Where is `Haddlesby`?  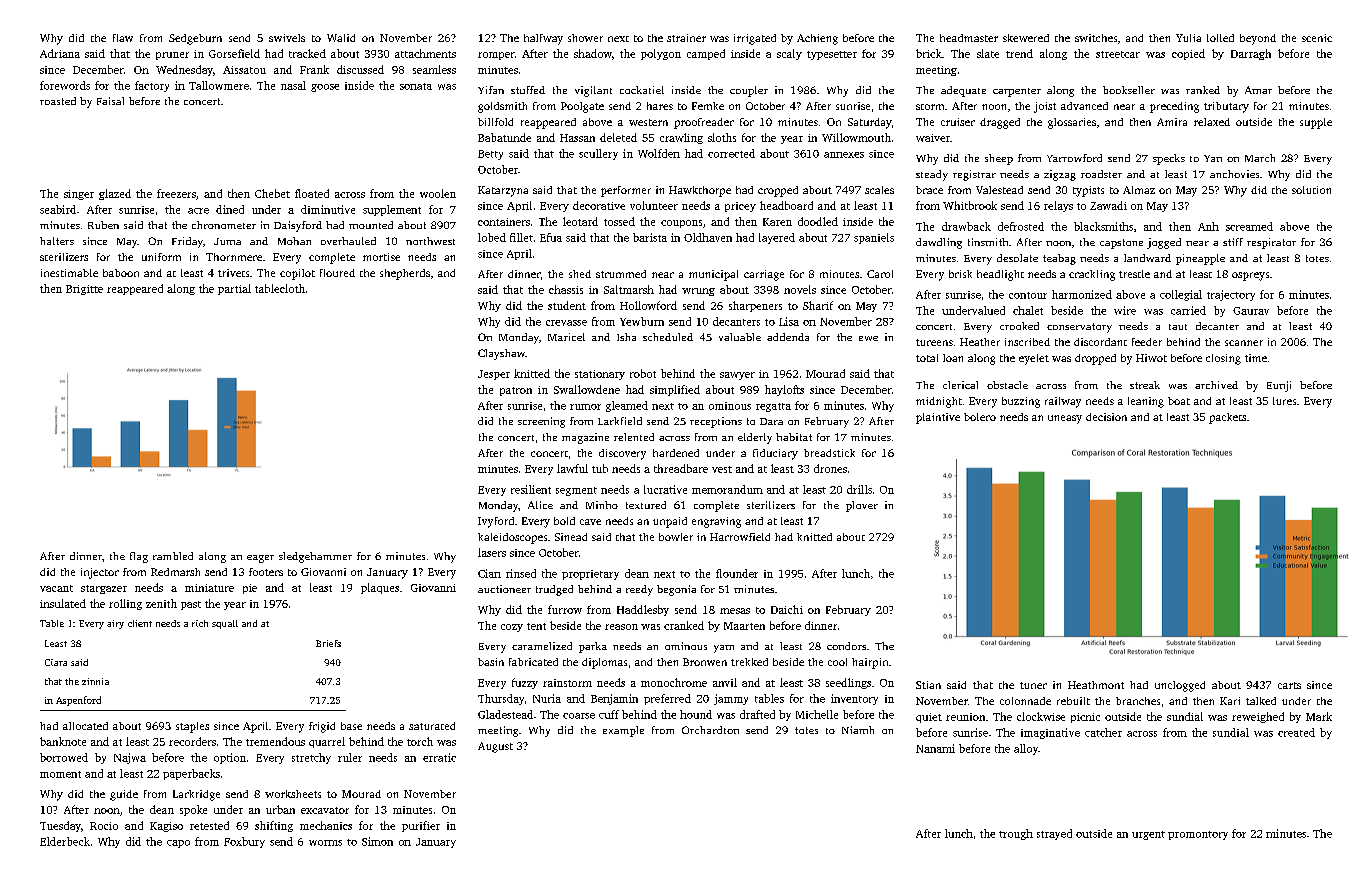
Haddlesby is located at coordinates (643, 610).
